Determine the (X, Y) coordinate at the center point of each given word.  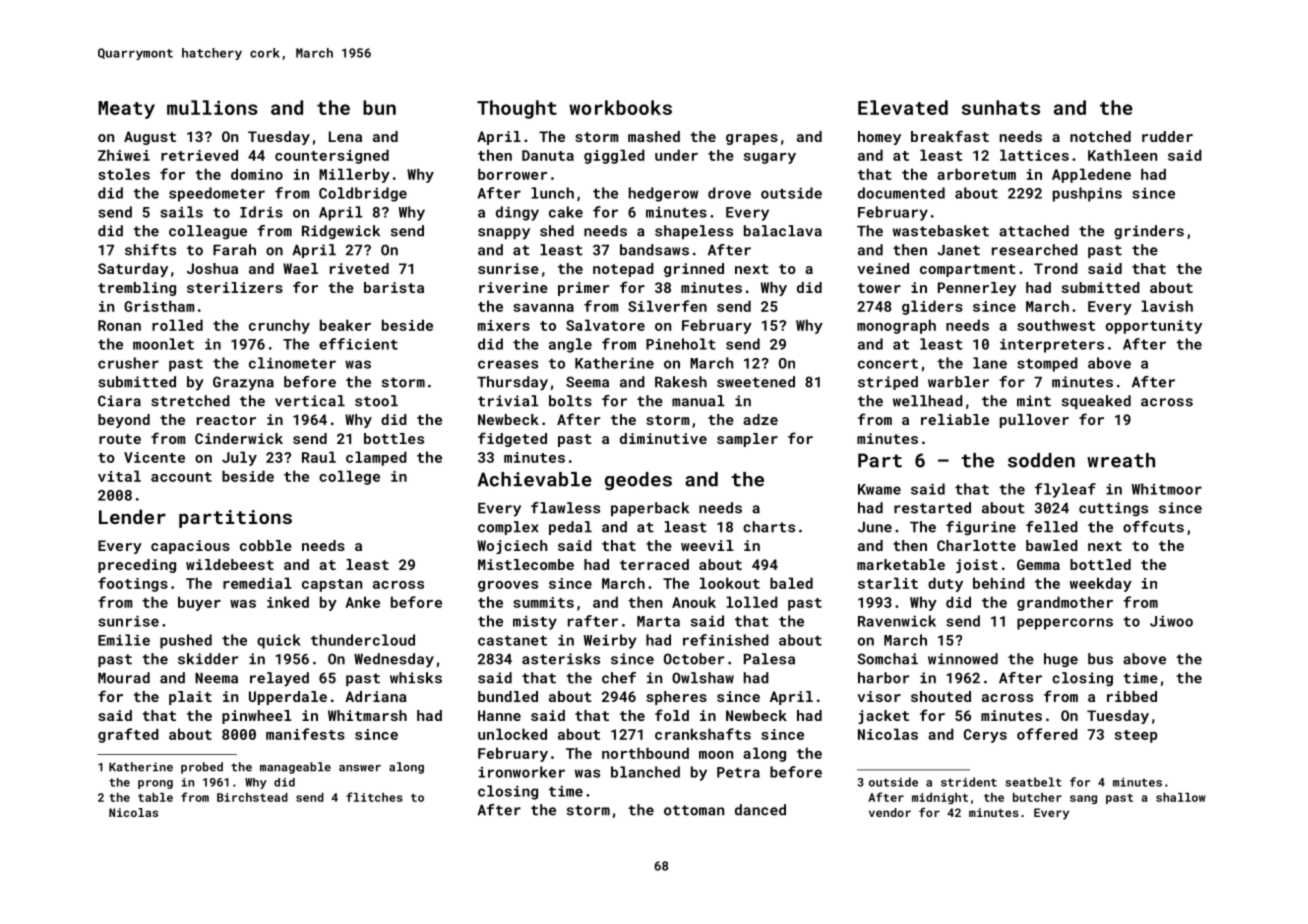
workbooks (620, 107)
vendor (890, 812)
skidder (208, 659)
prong (155, 784)
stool (376, 401)
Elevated (903, 107)
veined (883, 268)
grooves (508, 586)
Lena (345, 136)
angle (570, 345)
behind (999, 583)
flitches (374, 797)
